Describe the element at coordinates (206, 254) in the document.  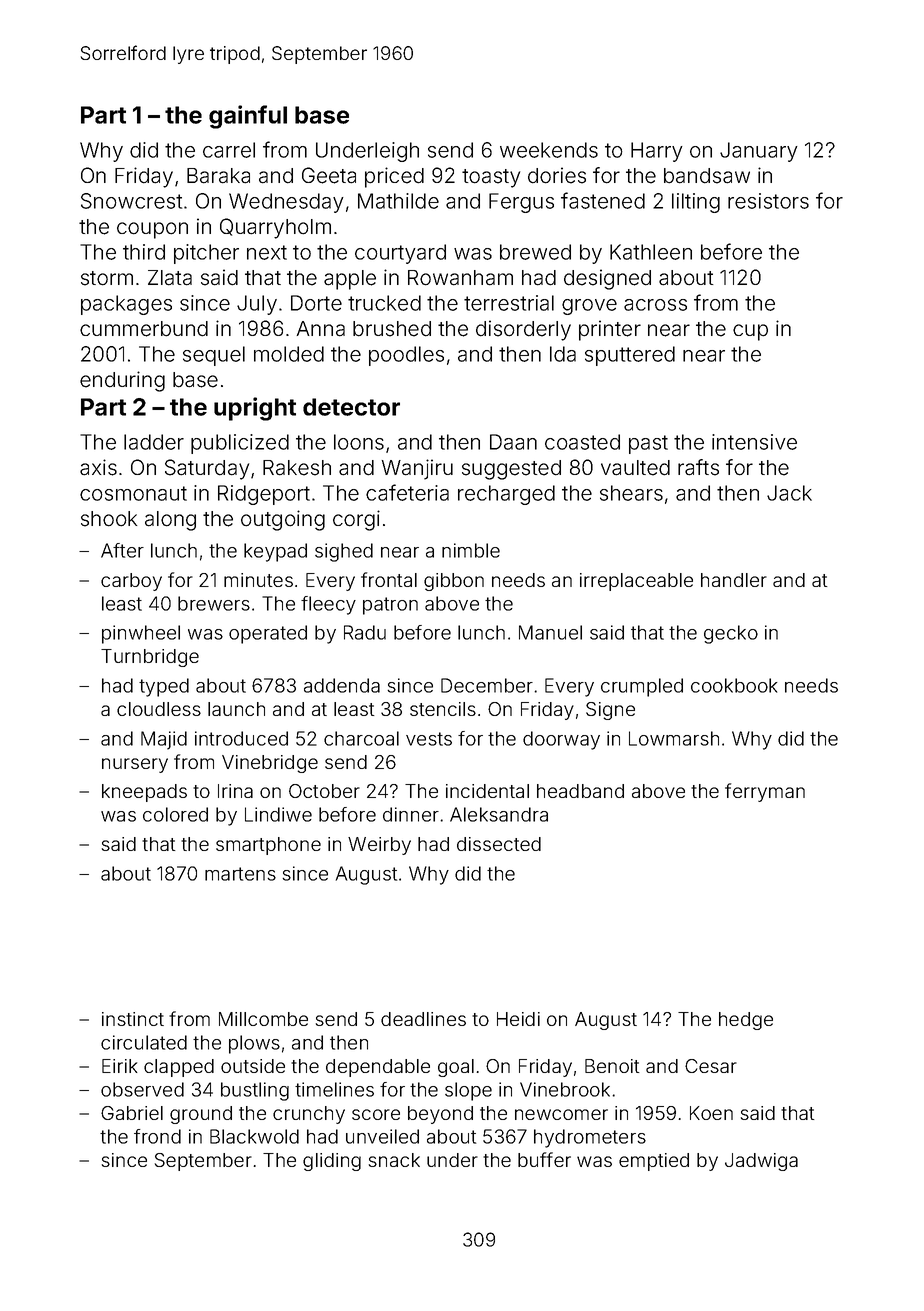
I see `pitcher` at that location.
